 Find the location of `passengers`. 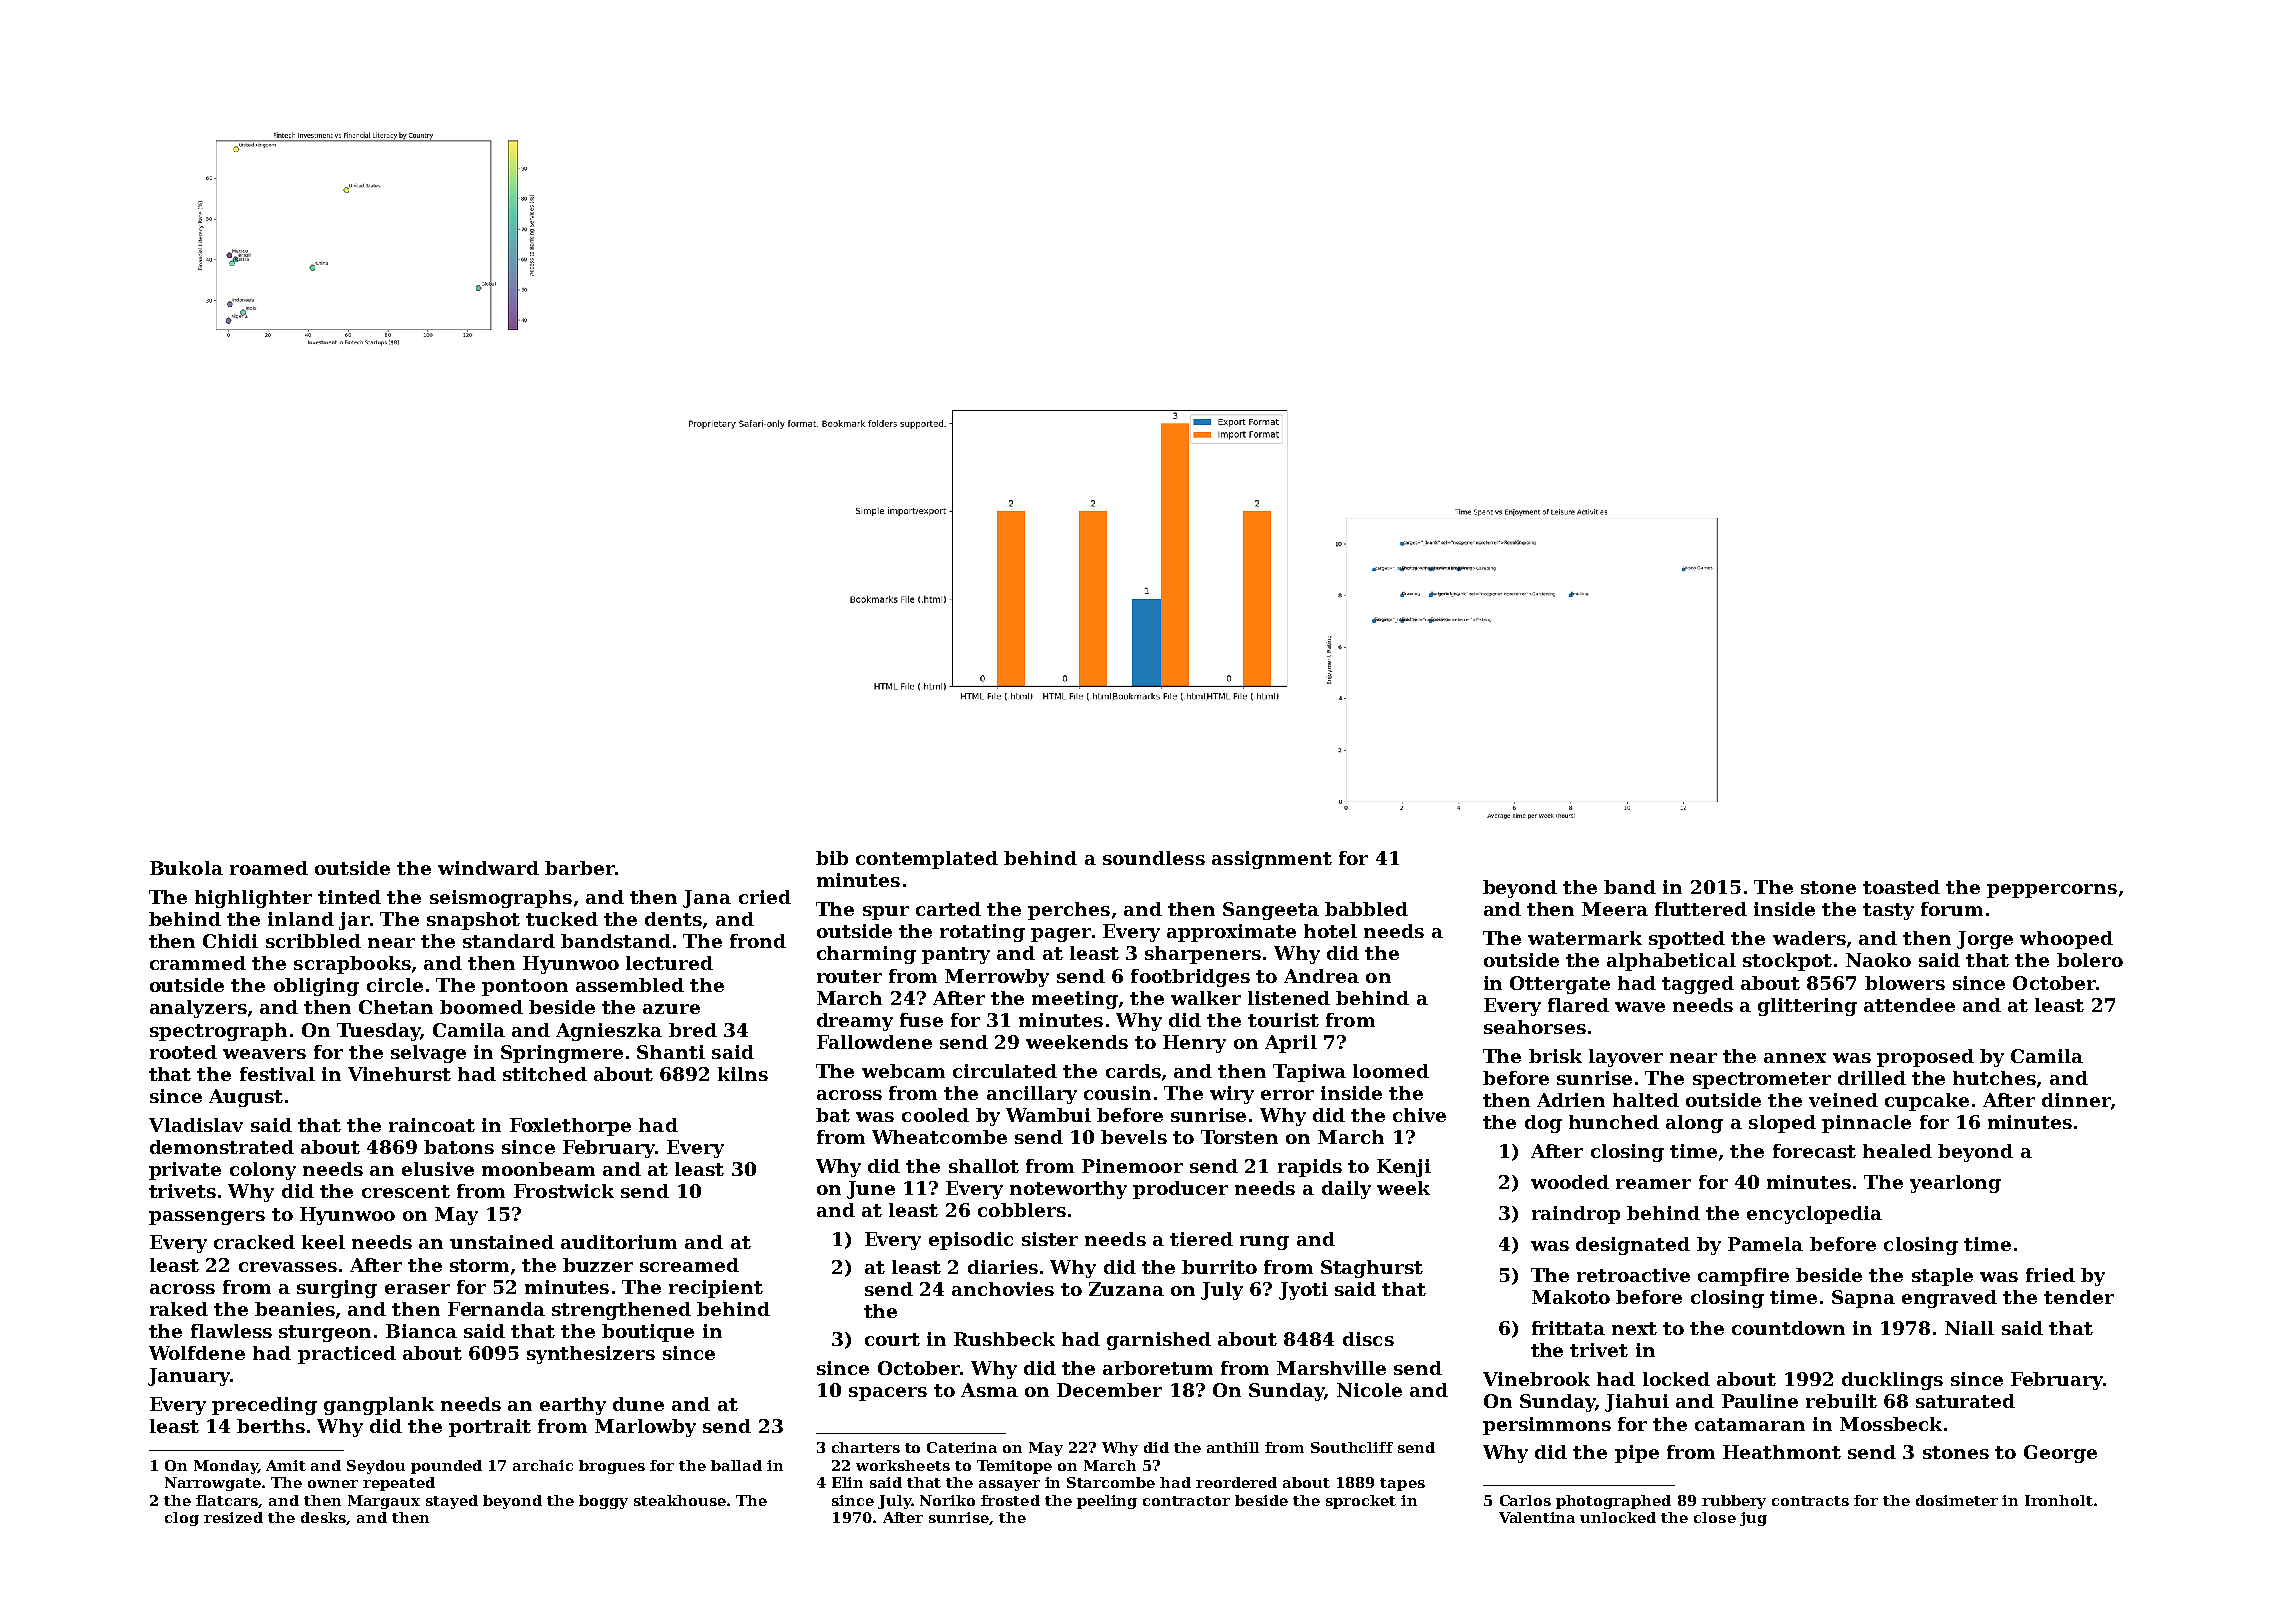

passengers is located at coordinates (207, 1218).
